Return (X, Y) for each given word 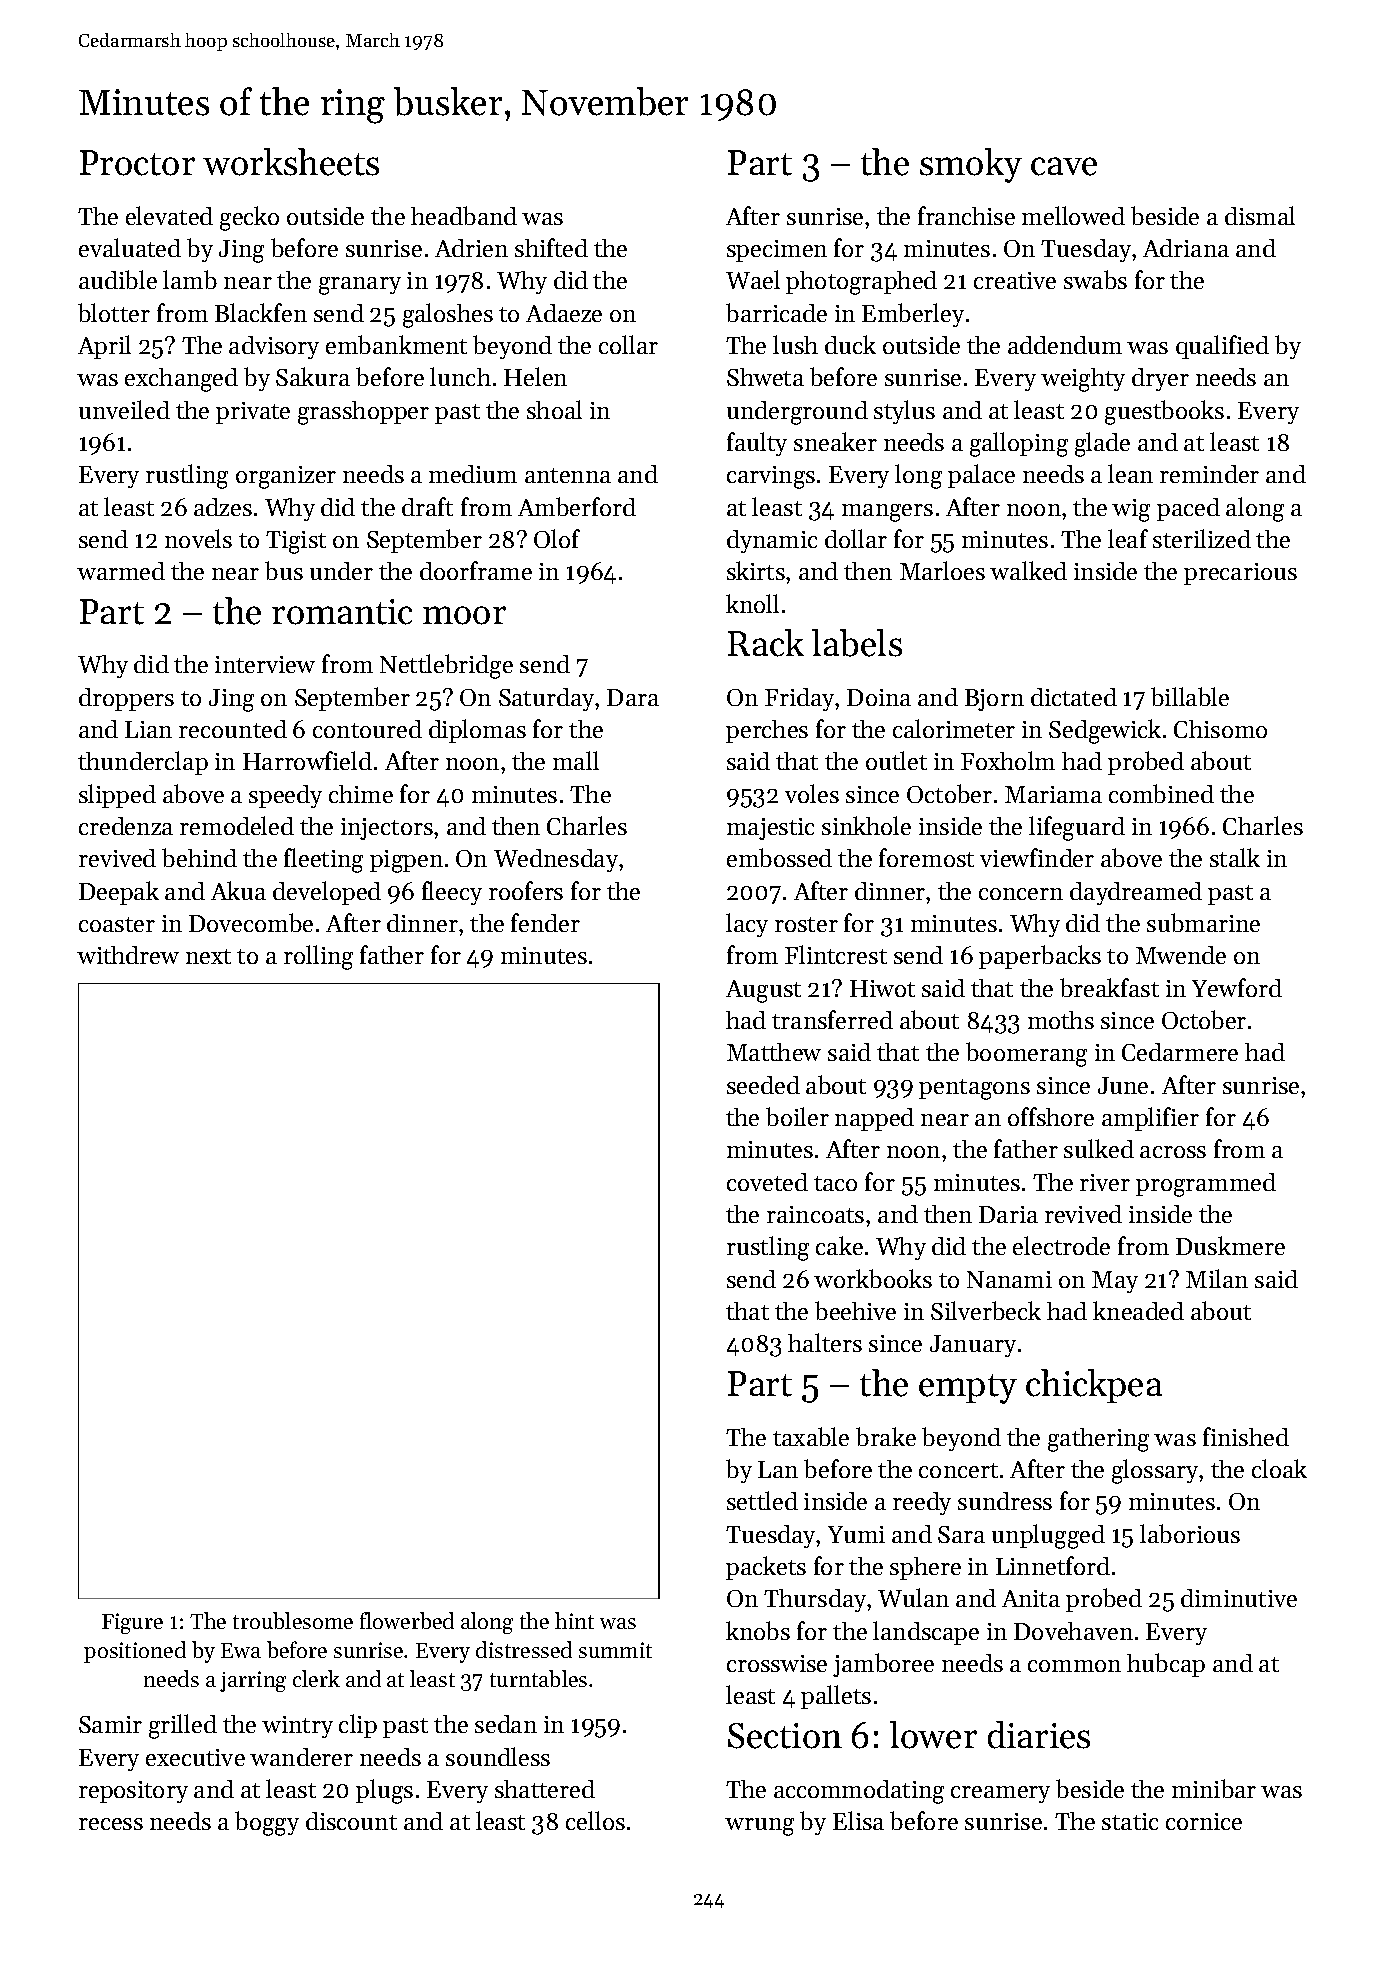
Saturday (546, 699)
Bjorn (994, 700)
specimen (777, 251)
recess (111, 1824)
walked (1028, 570)
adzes (223, 507)
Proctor (137, 163)
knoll (752, 603)
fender (545, 922)
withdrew (128, 955)
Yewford (1237, 987)
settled (762, 1500)
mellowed (1073, 215)
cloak (1279, 1468)
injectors (387, 829)
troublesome (293, 1620)
